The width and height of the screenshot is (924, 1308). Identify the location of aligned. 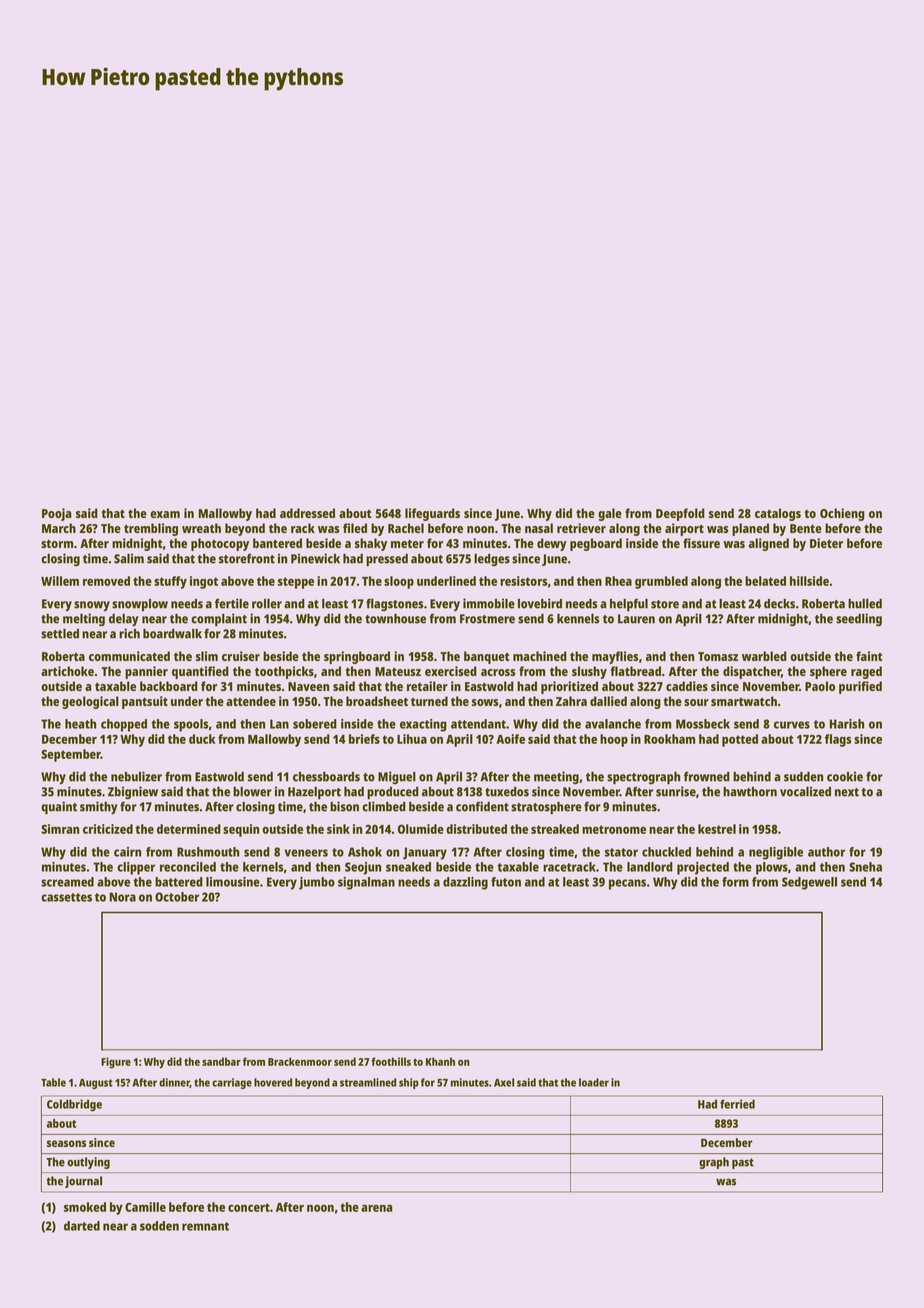
(769, 544).
